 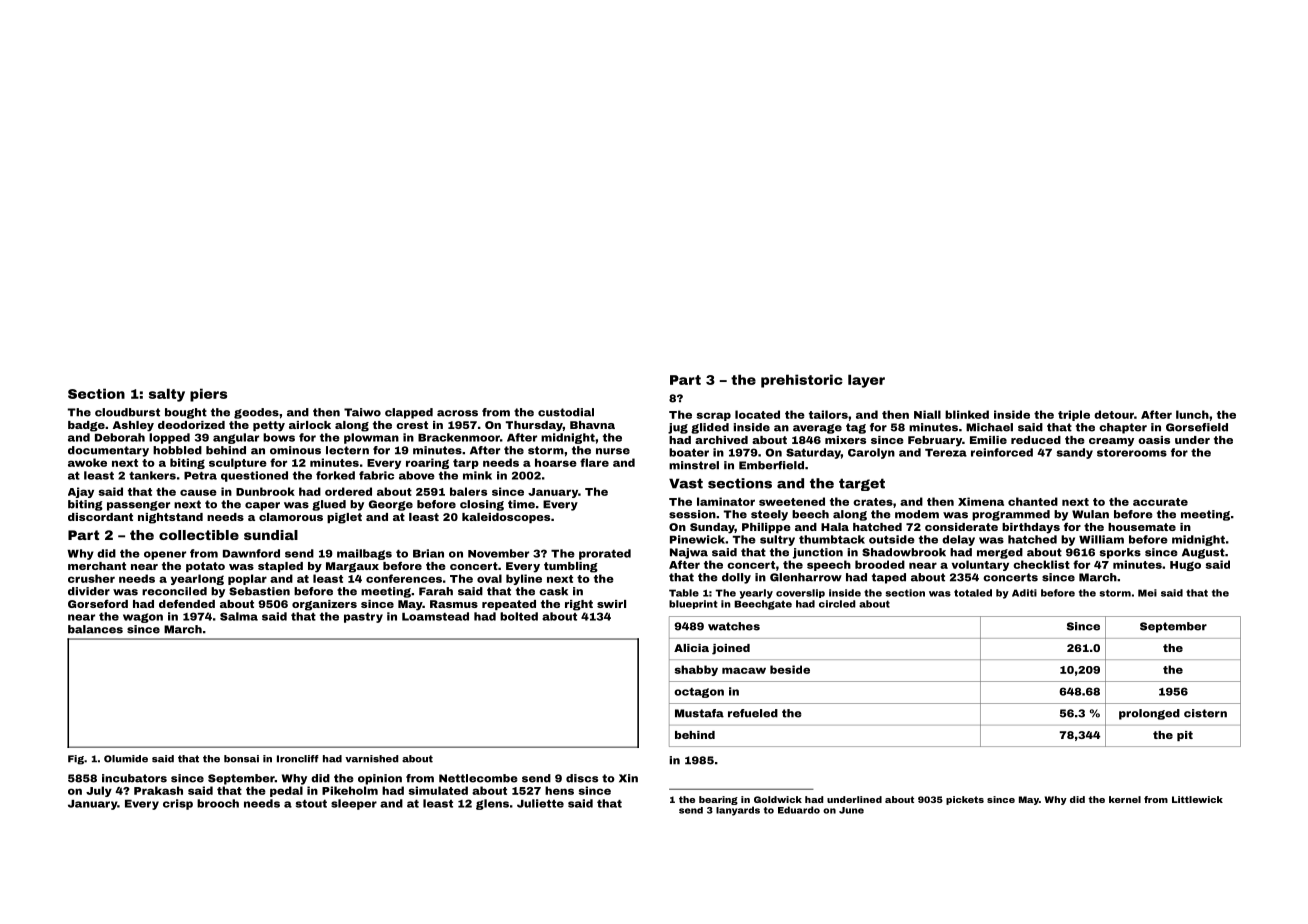 I want to click on Aditi, so click(x=1024, y=593).
